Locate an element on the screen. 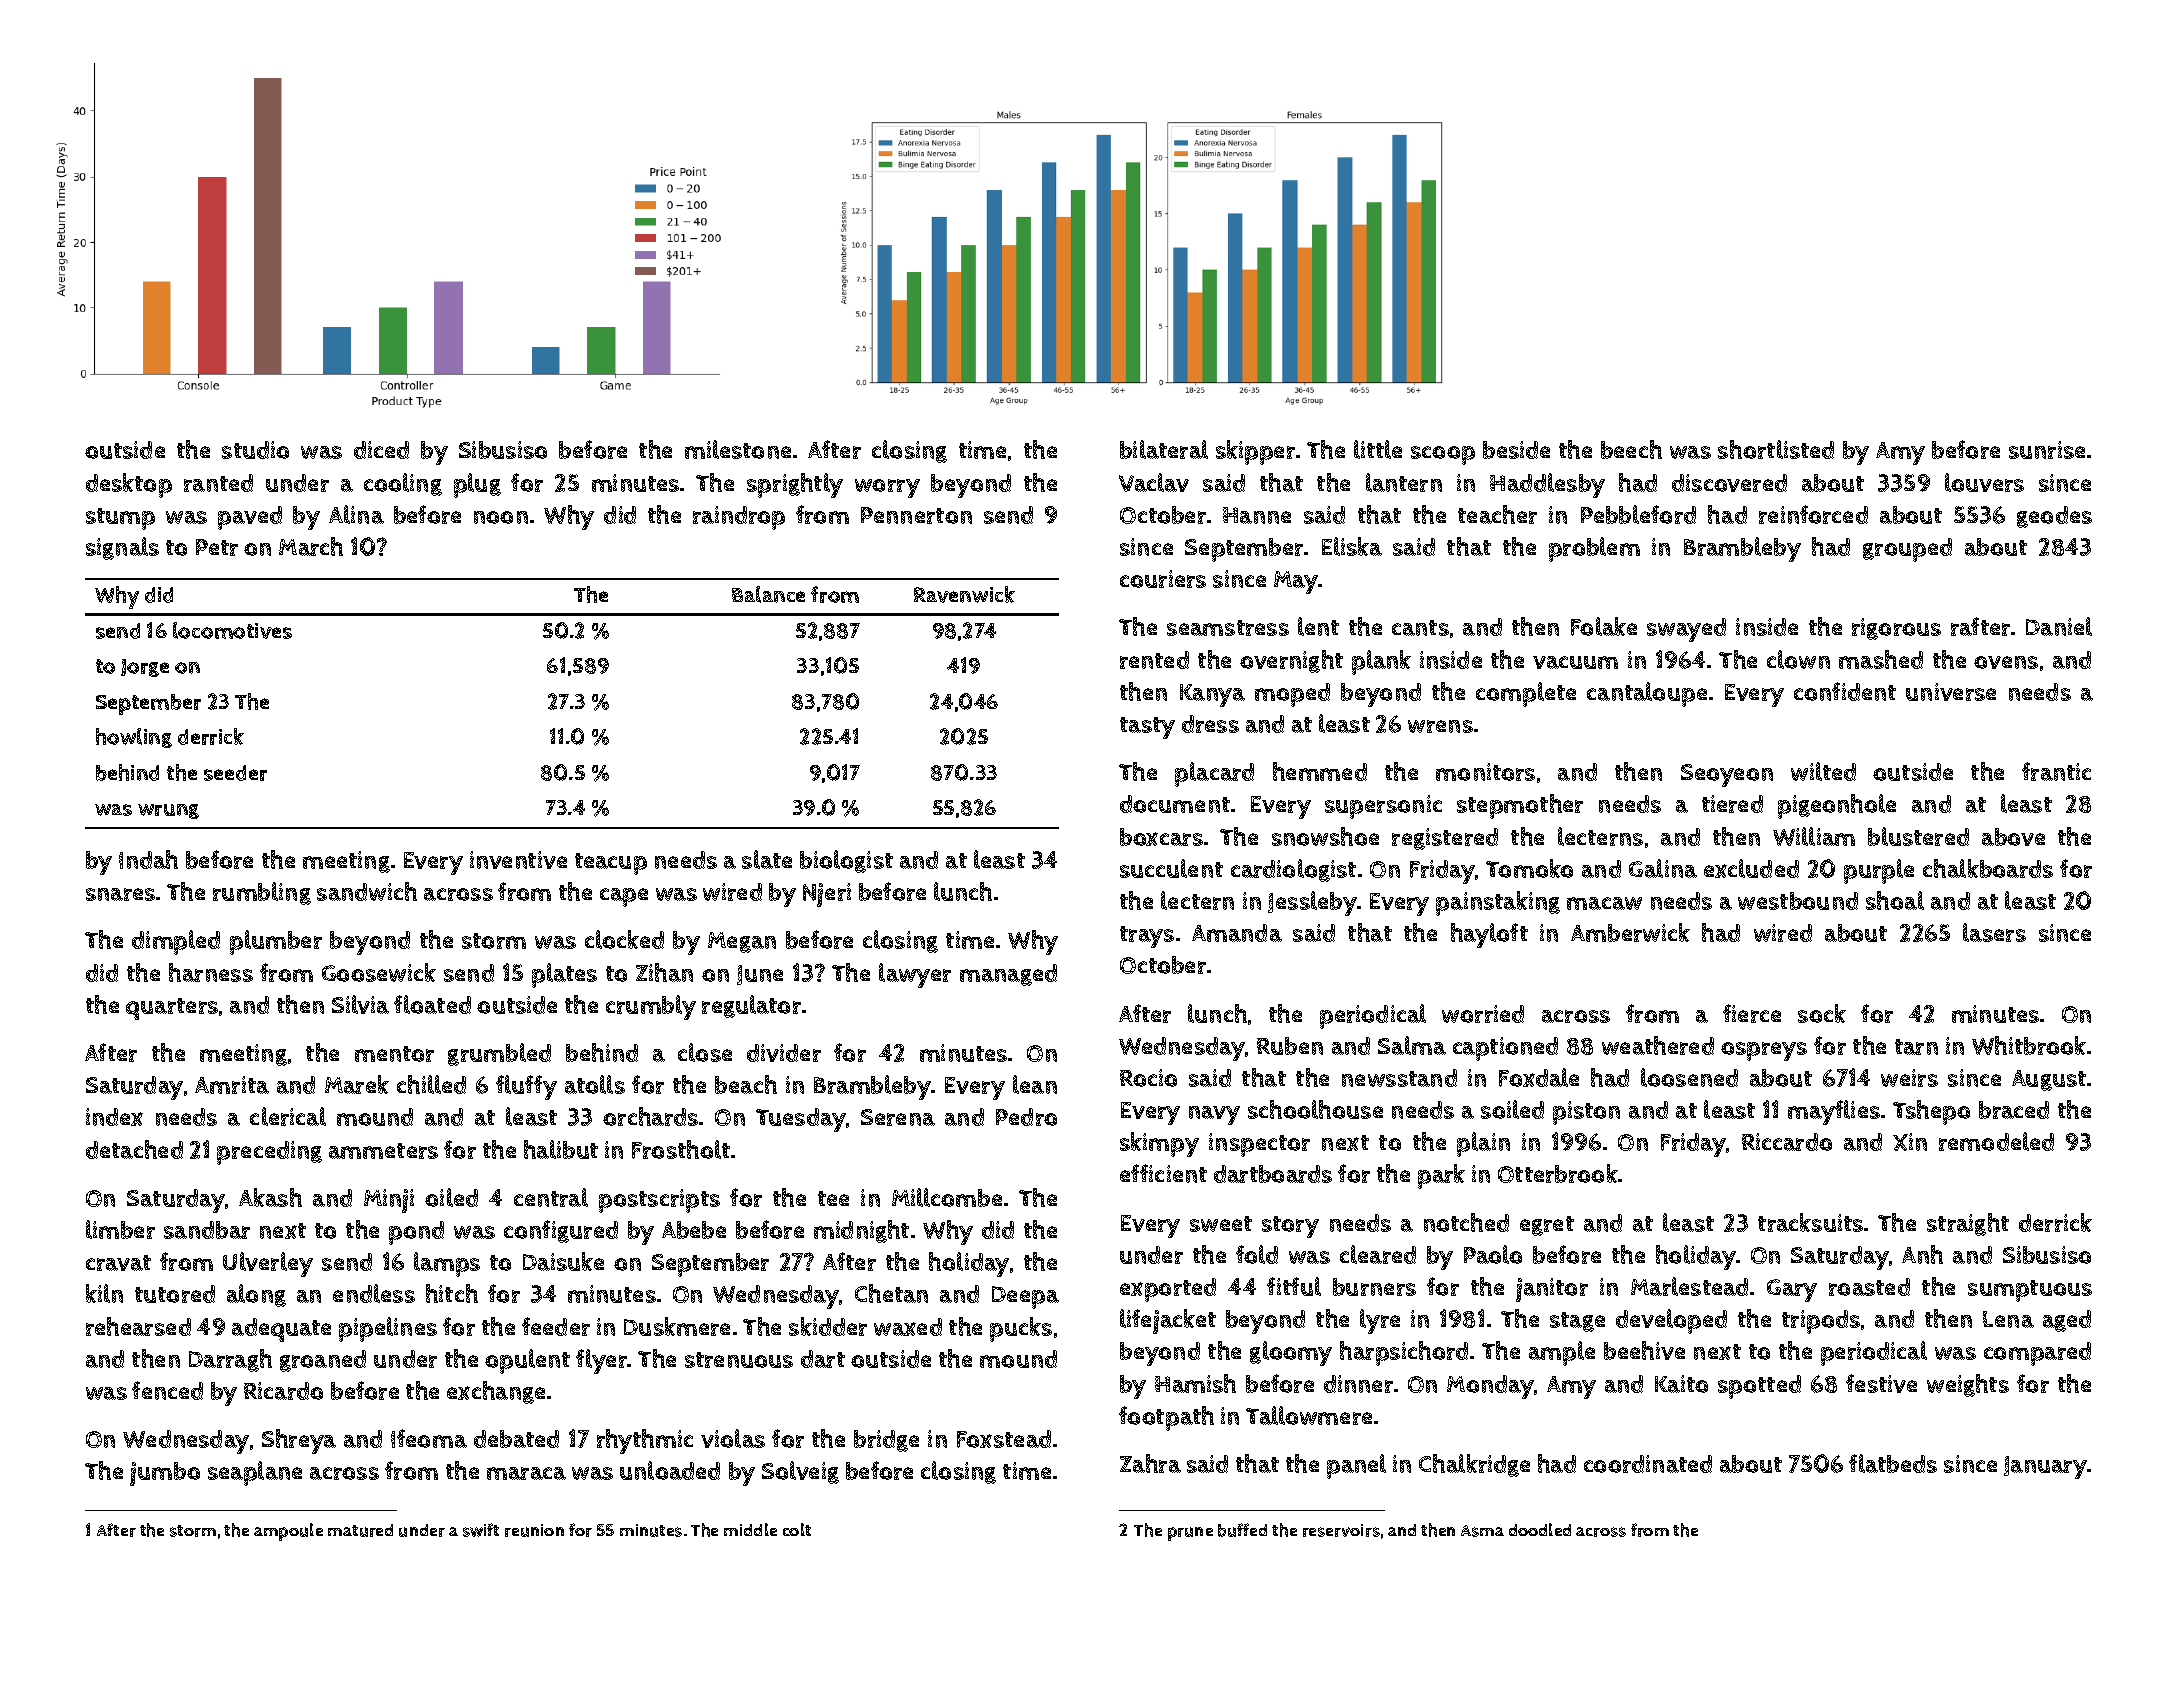 This screenshot has height=1683, width=2178. lean is located at coordinates (1035, 1084).
